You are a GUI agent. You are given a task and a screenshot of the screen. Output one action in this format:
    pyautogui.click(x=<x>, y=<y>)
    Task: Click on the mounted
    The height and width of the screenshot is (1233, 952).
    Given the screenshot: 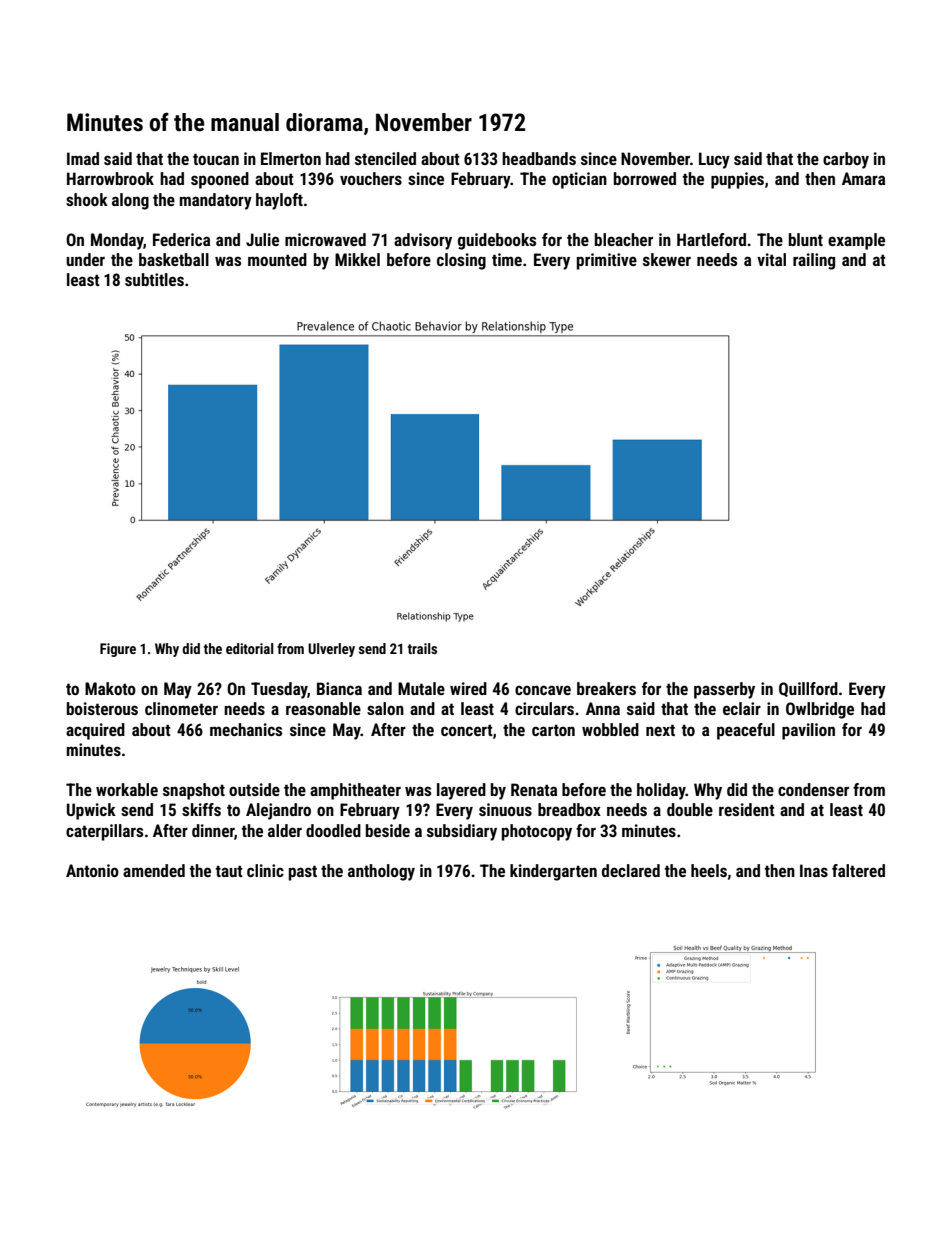 What is the action you would take?
    pyautogui.click(x=277, y=259)
